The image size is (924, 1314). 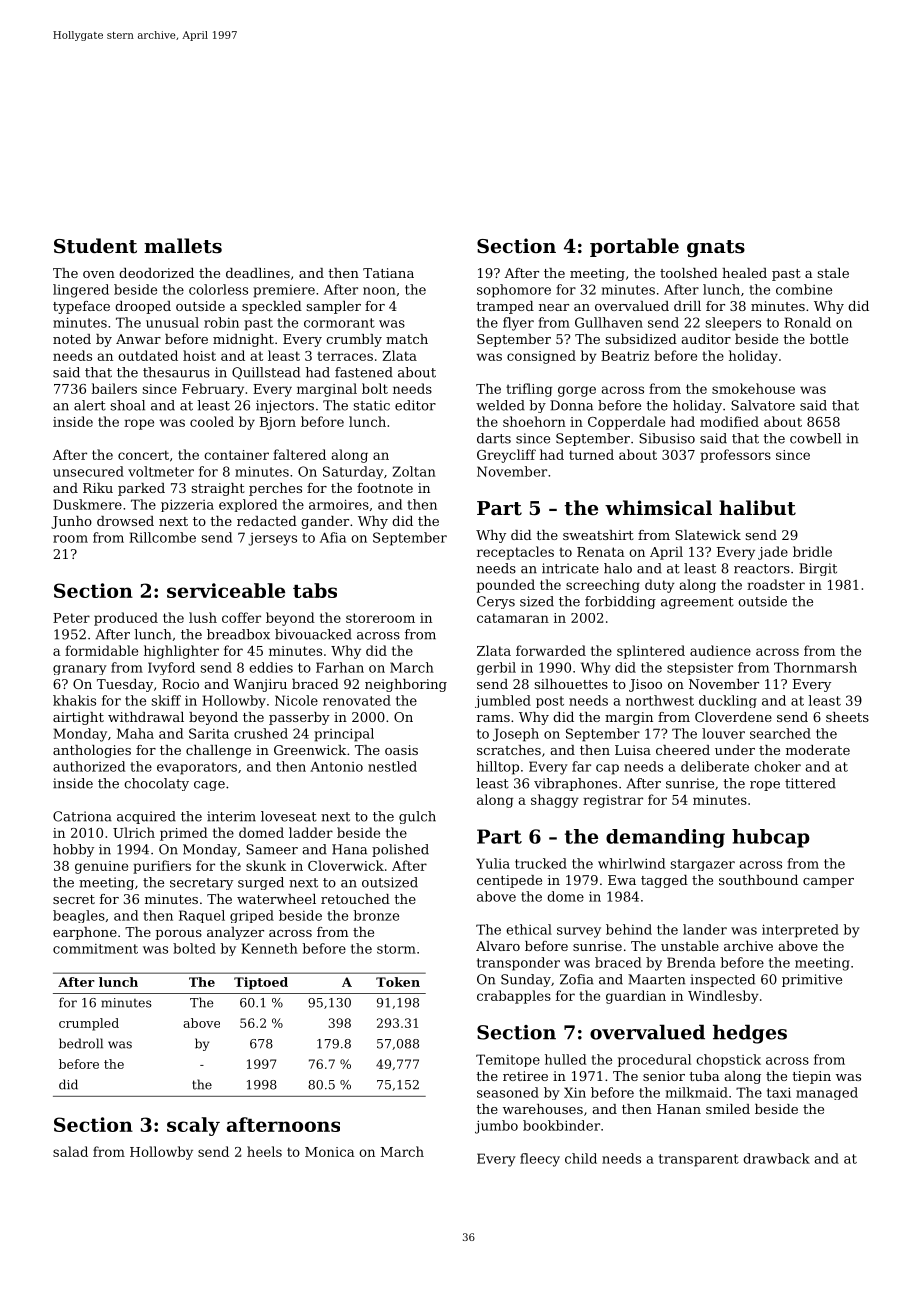 What do you see at coordinates (330, 1152) in the image?
I see `Monica` at bounding box center [330, 1152].
